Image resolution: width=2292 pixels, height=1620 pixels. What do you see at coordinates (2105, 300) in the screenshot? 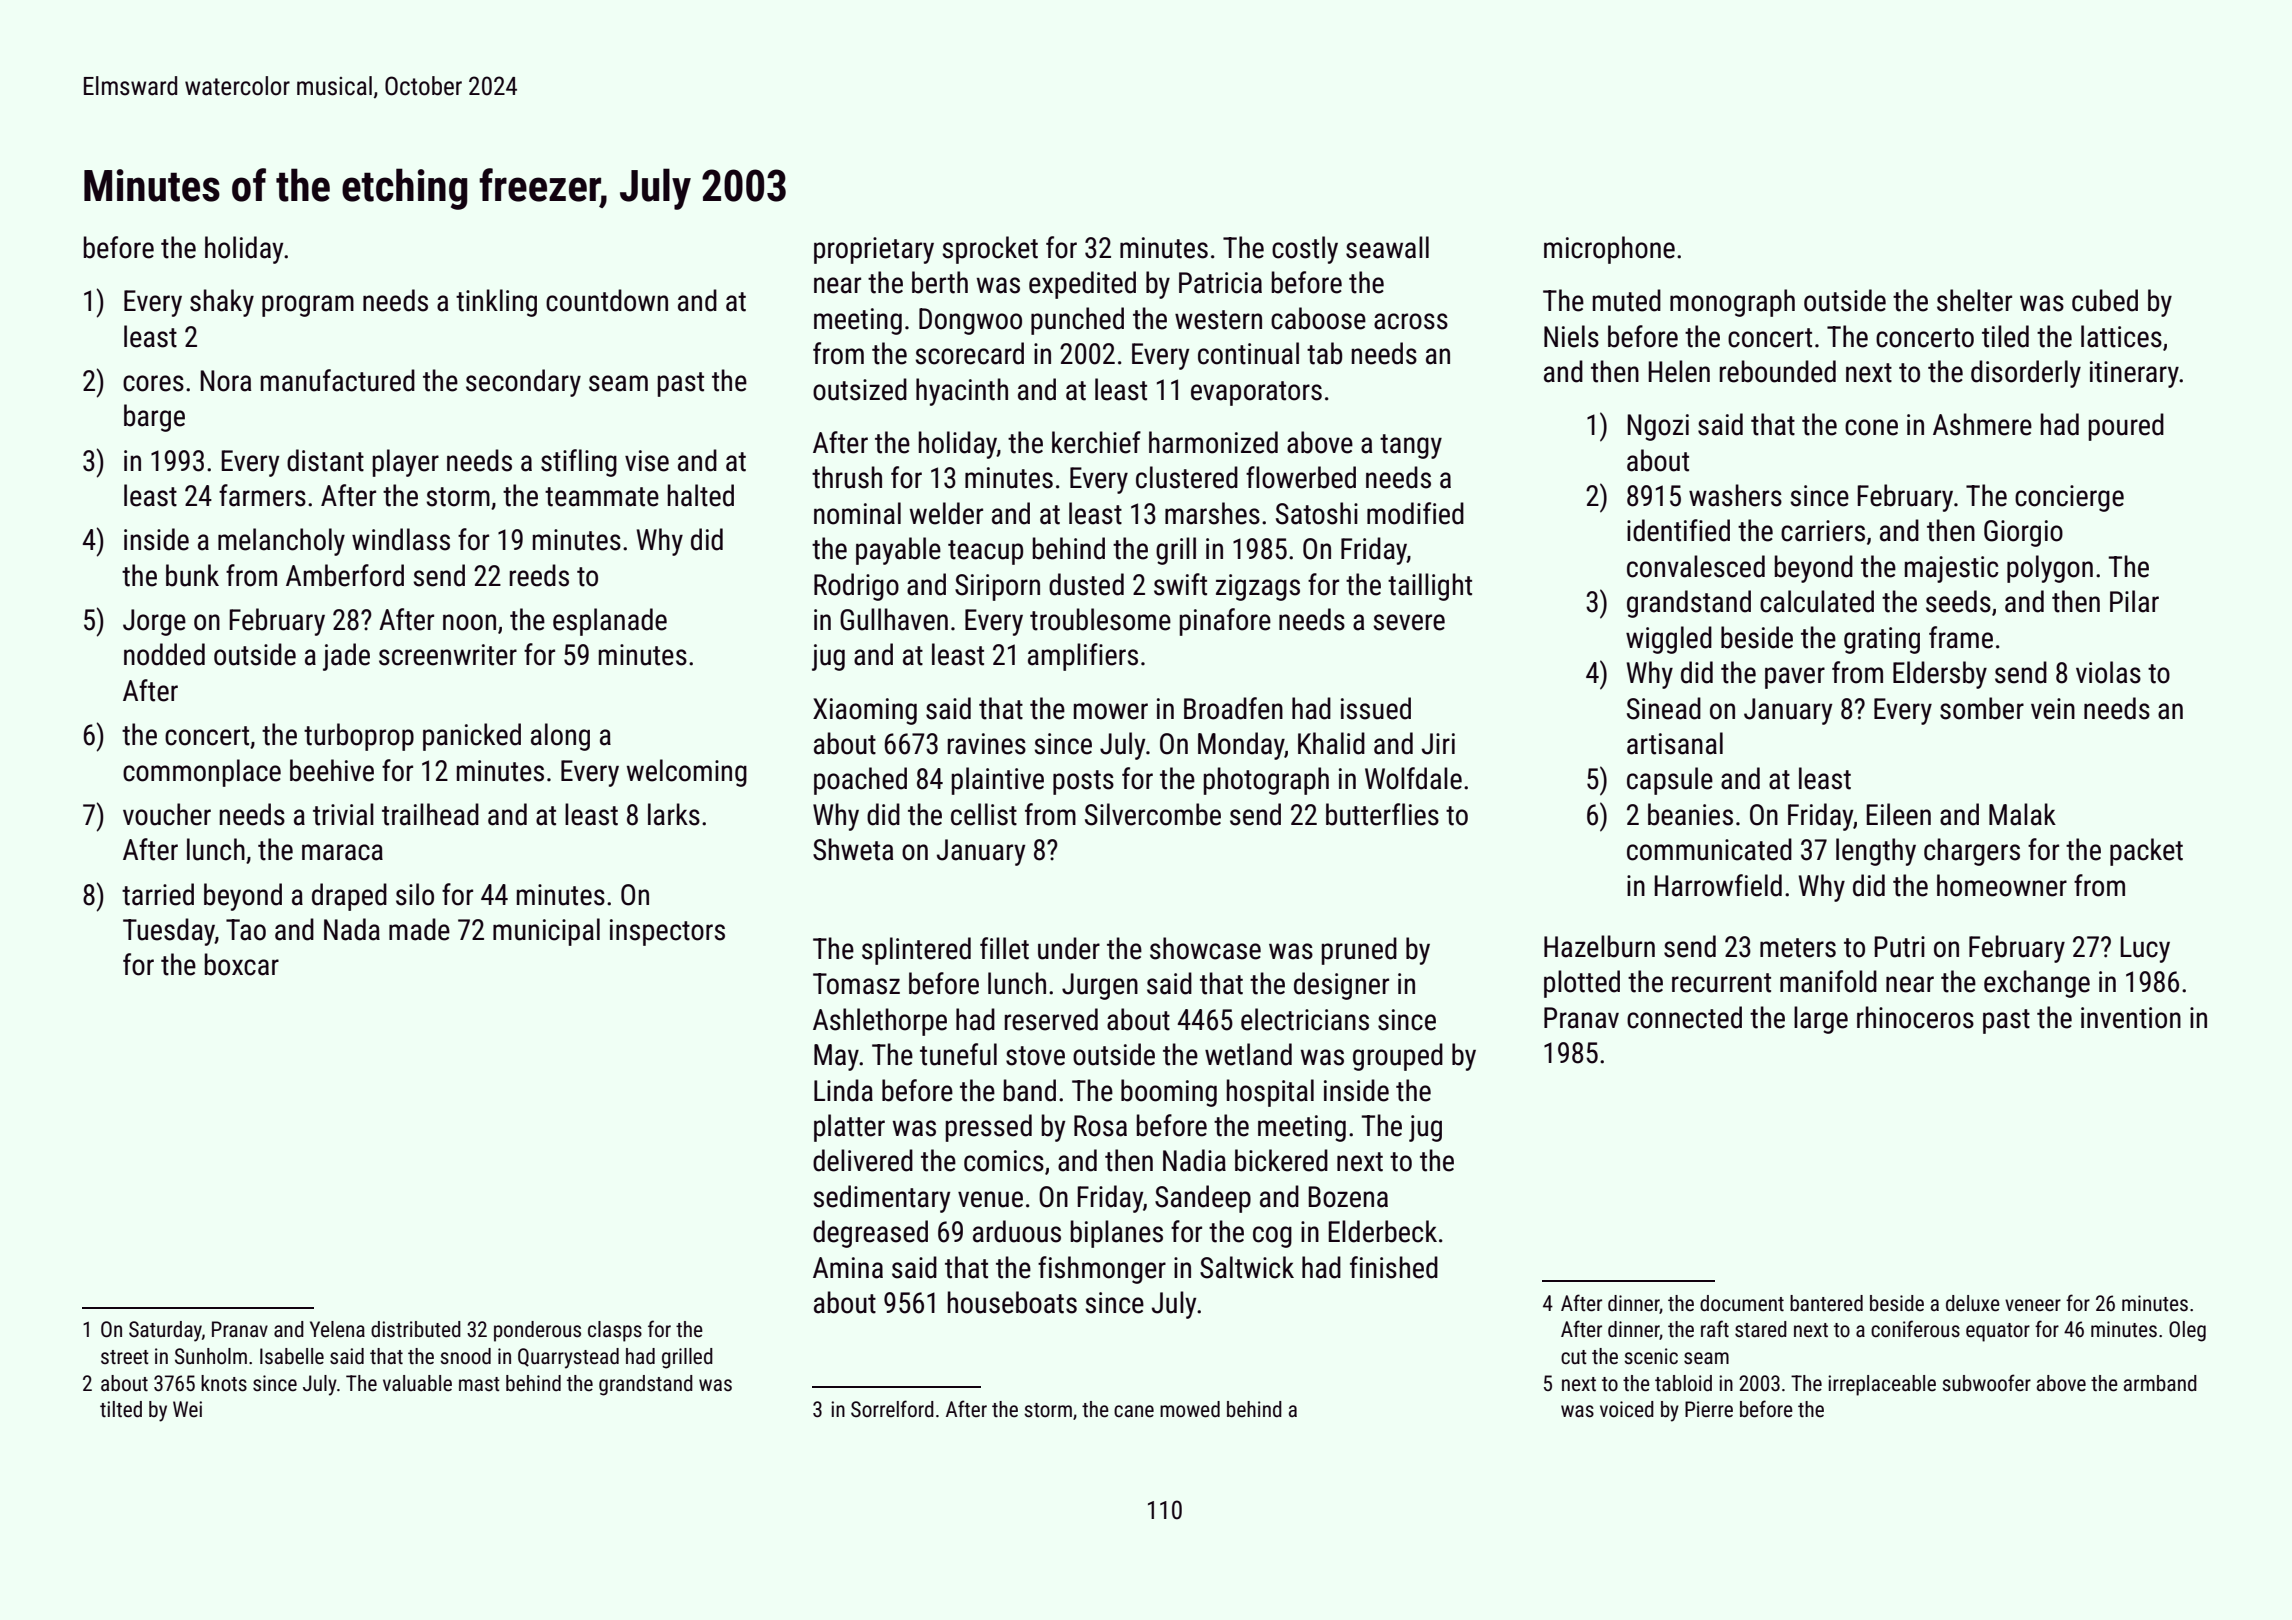
I see `cubed` at bounding box center [2105, 300].
